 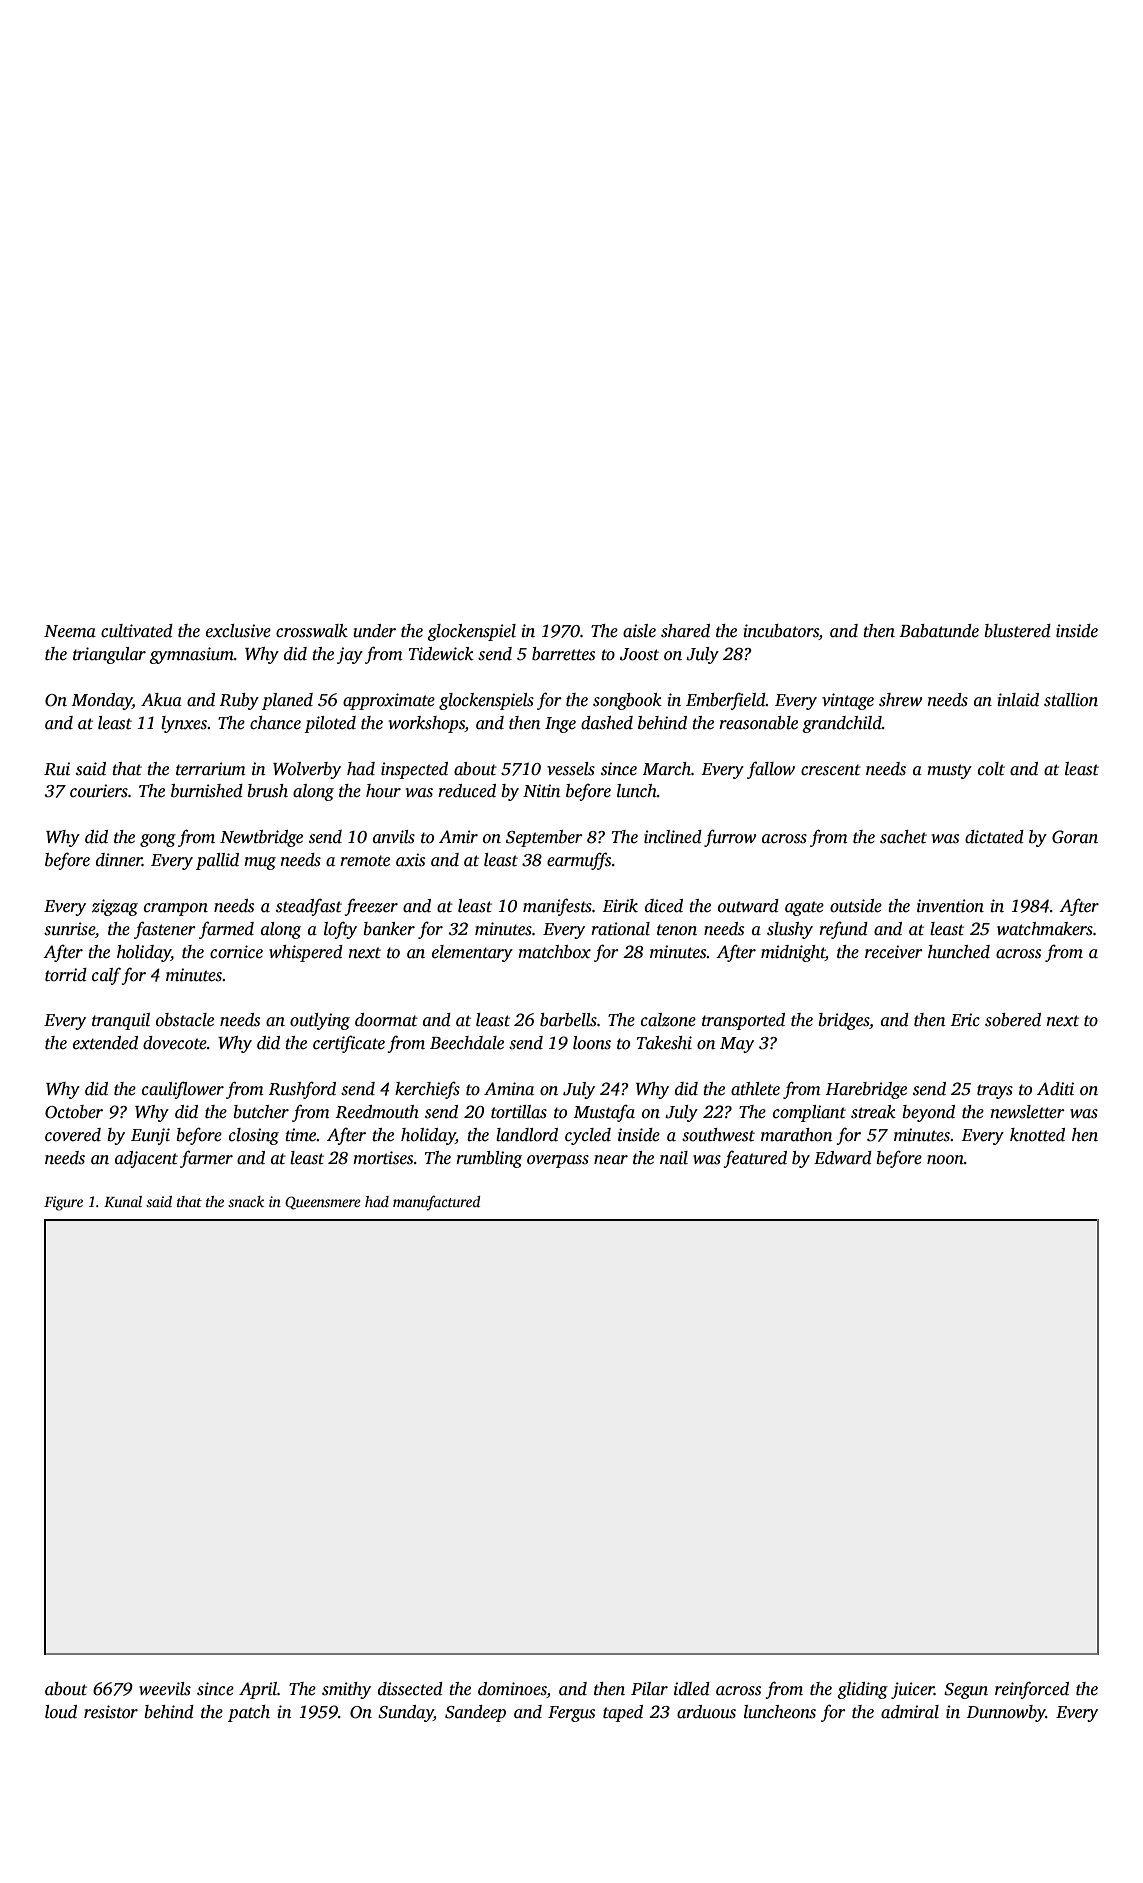 What do you see at coordinates (437, 1203) in the image?
I see `manufactured` at bounding box center [437, 1203].
